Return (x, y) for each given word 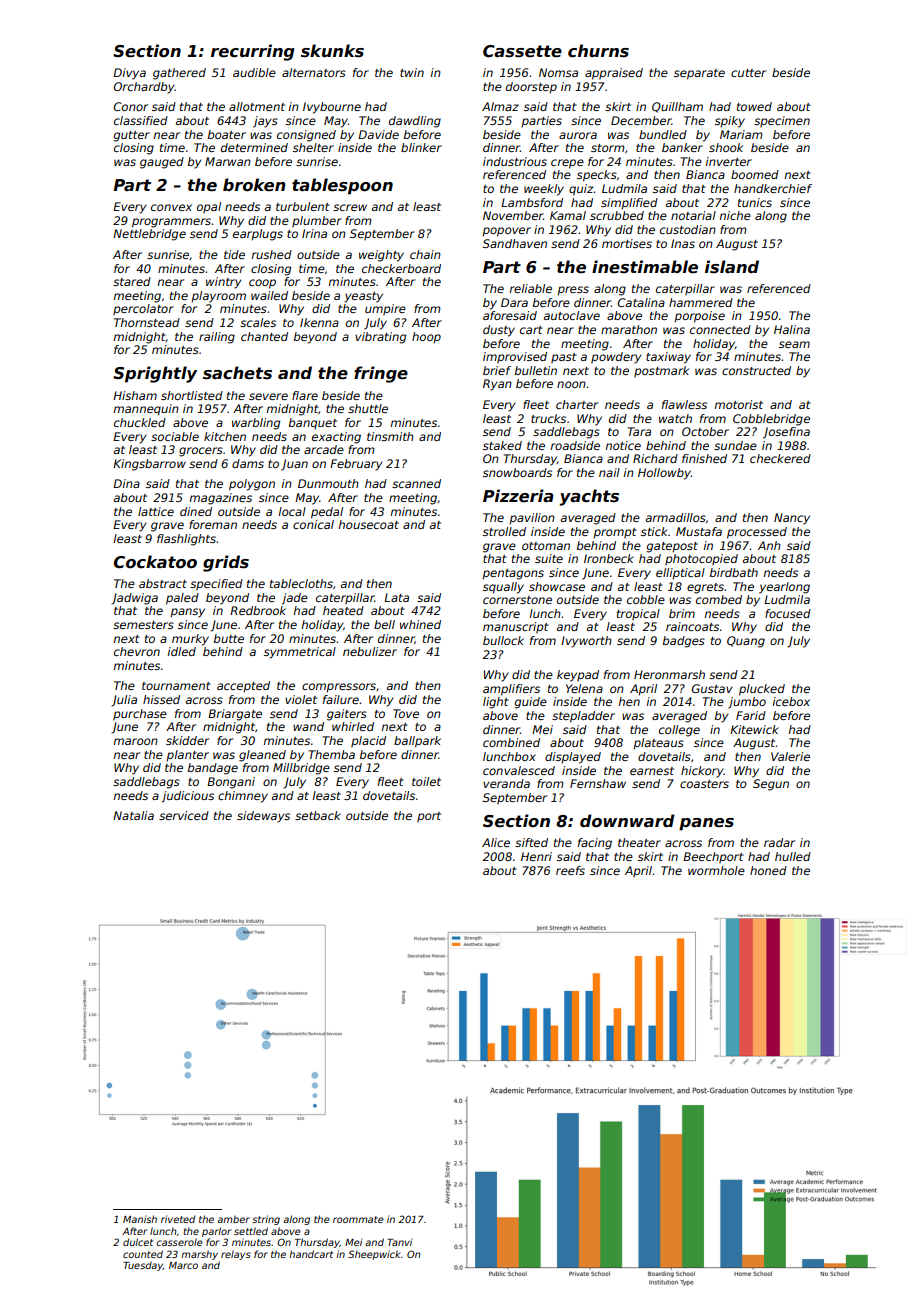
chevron (137, 651)
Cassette (522, 51)
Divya (129, 74)
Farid (751, 715)
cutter (748, 73)
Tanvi (399, 1242)
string (266, 1220)
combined (511, 742)
